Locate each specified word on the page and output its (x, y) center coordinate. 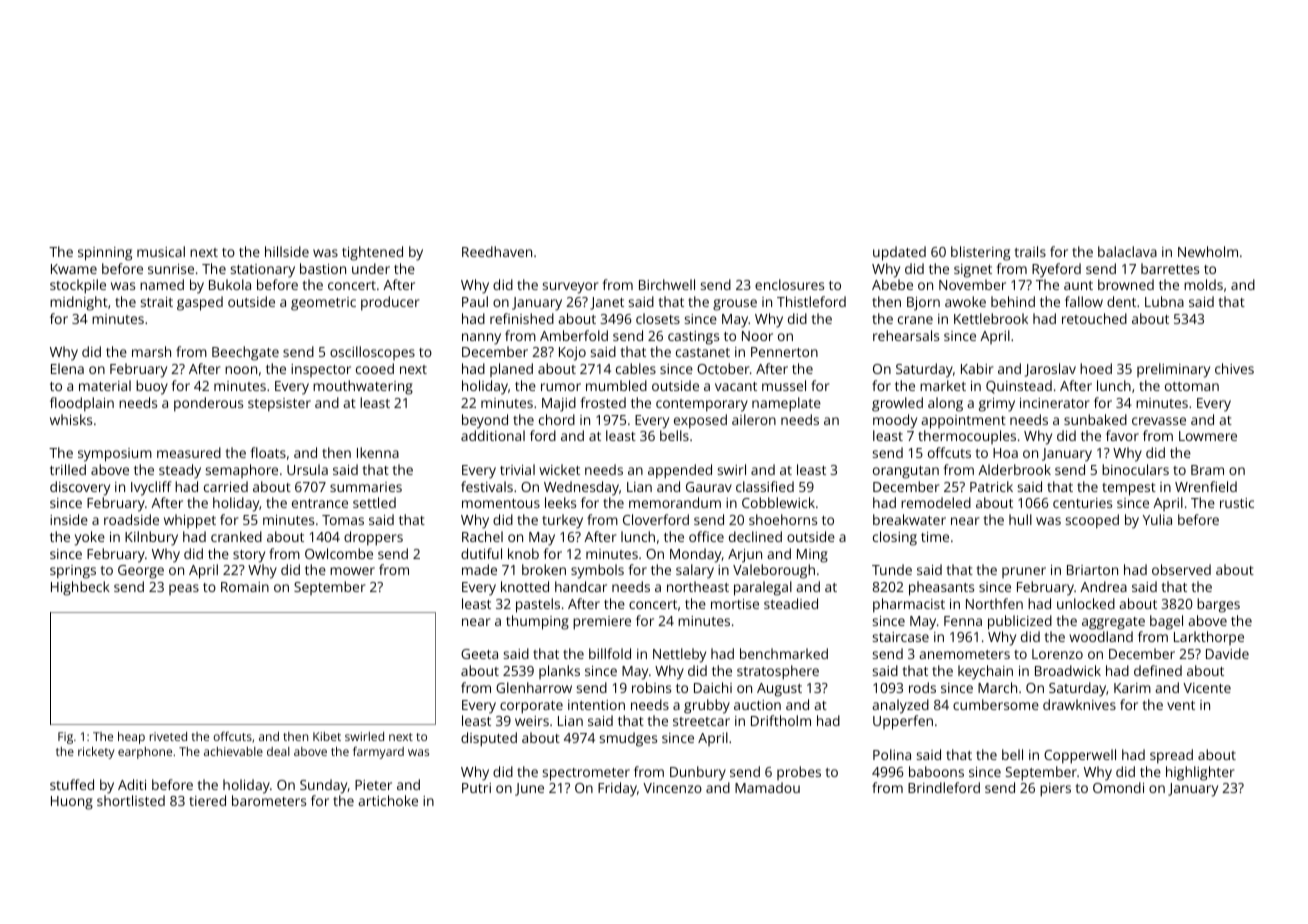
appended (680, 471)
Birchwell (667, 284)
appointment (963, 422)
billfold (610, 653)
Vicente (1207, 688)
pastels (538, 605)
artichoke (388, 800)
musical (161, 251)
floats (268, 452)
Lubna (1164, 301)
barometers (269, 800)
